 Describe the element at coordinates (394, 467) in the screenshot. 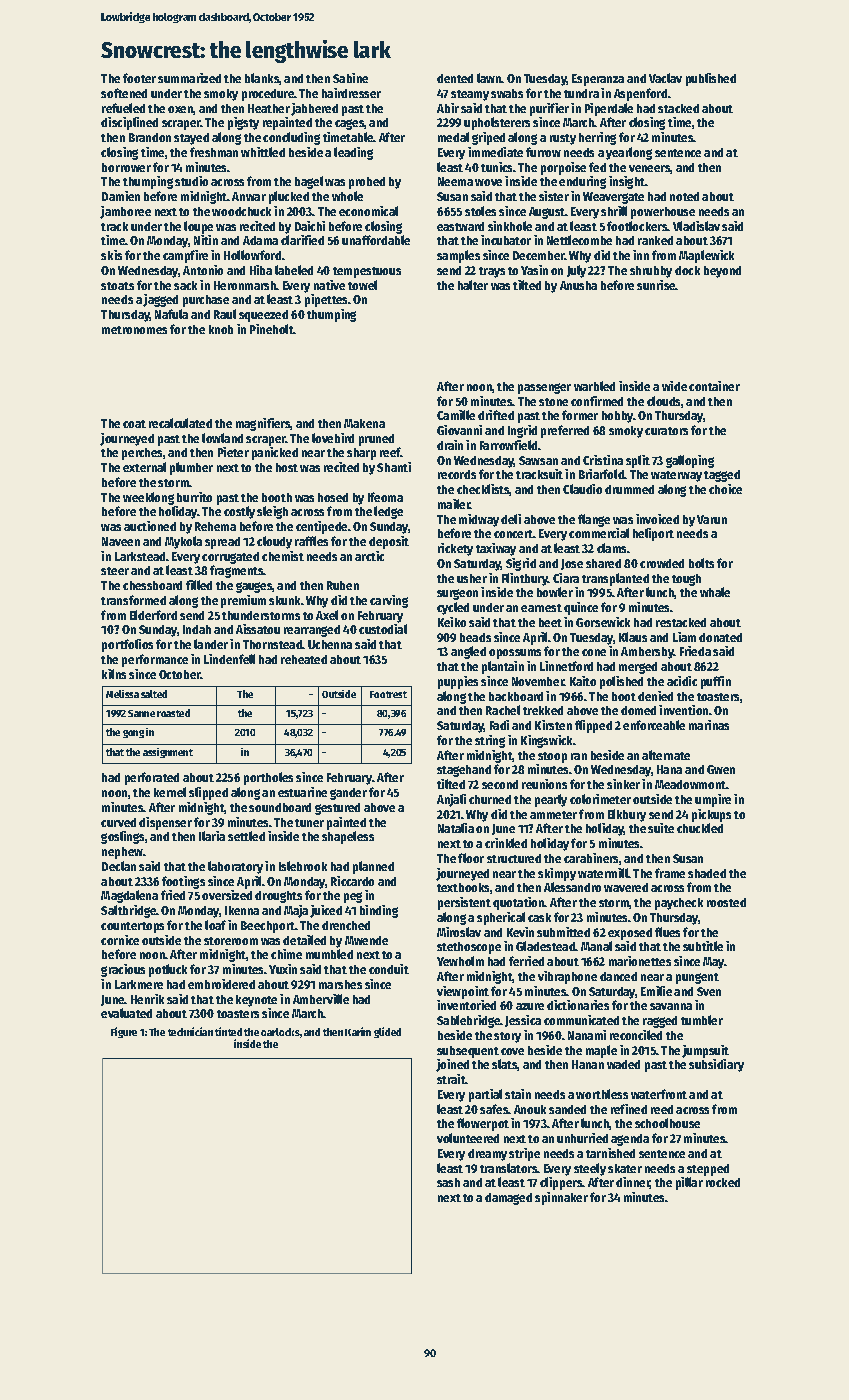

I see `Shanti` at that location.
